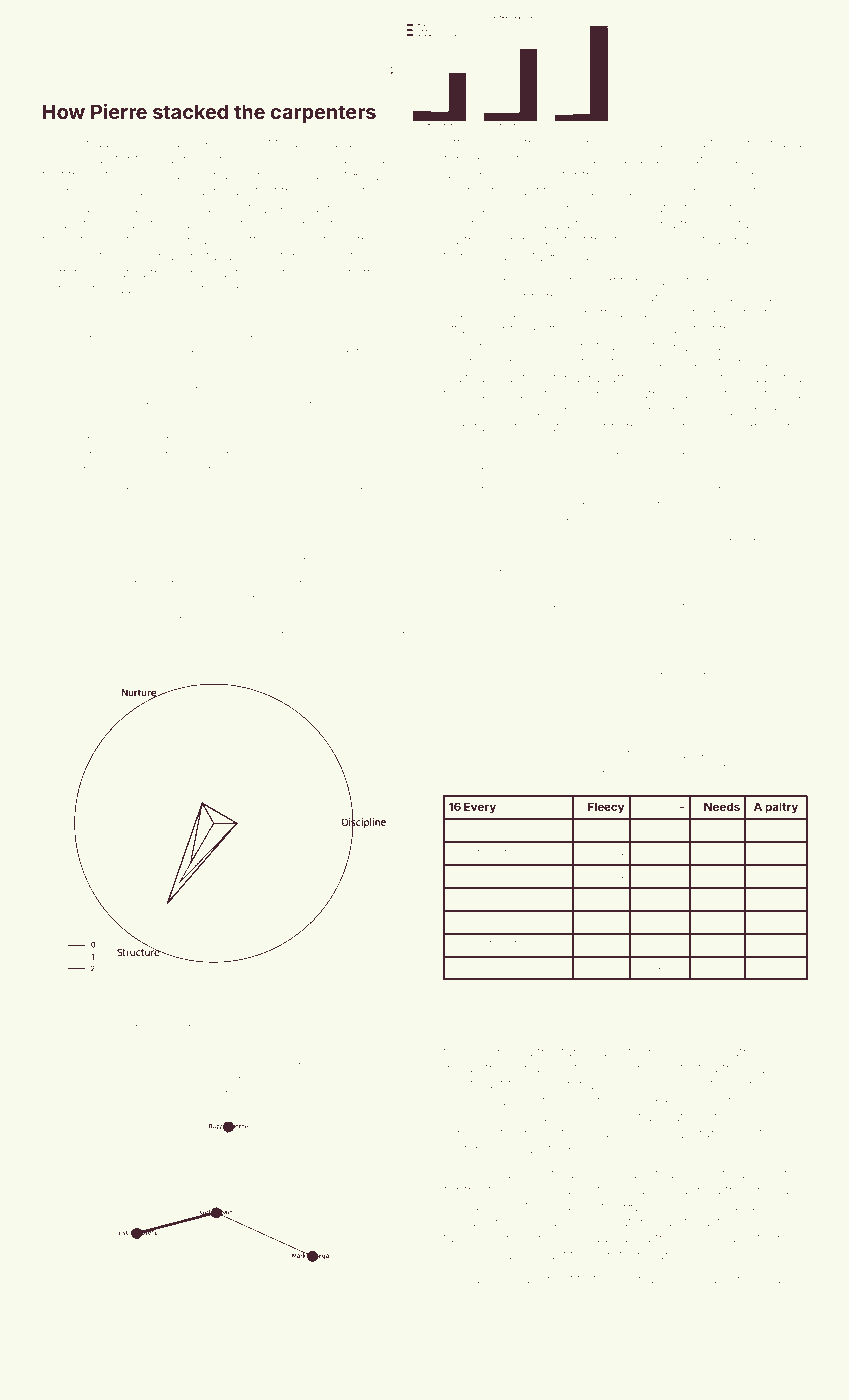 The width and height of the screenshot is (849, 1400). Describe the element at coordinates (171, 485) in the screenshot. I see `Dorte` at that location.
